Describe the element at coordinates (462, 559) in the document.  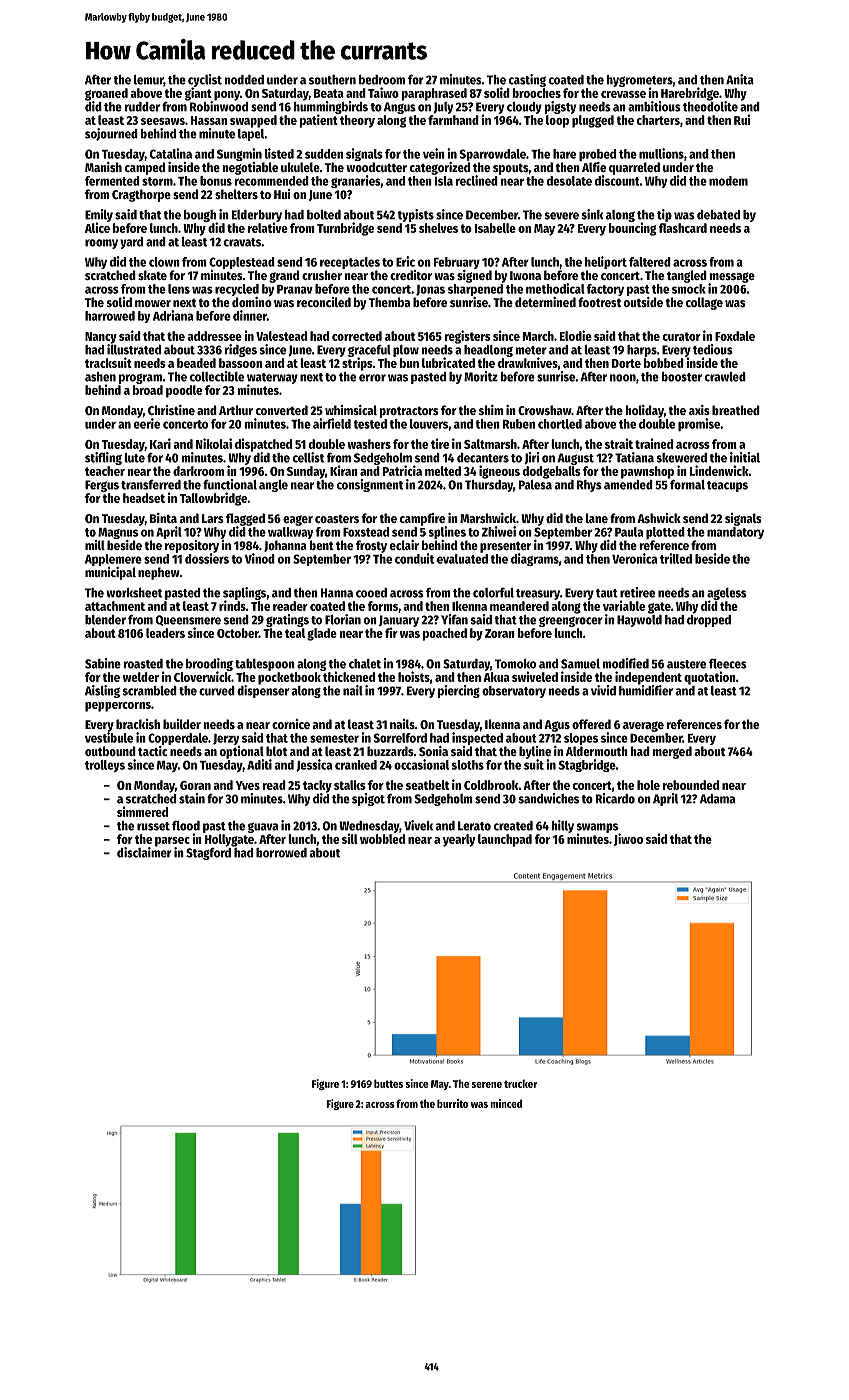
I see `evaluated` at that location.
